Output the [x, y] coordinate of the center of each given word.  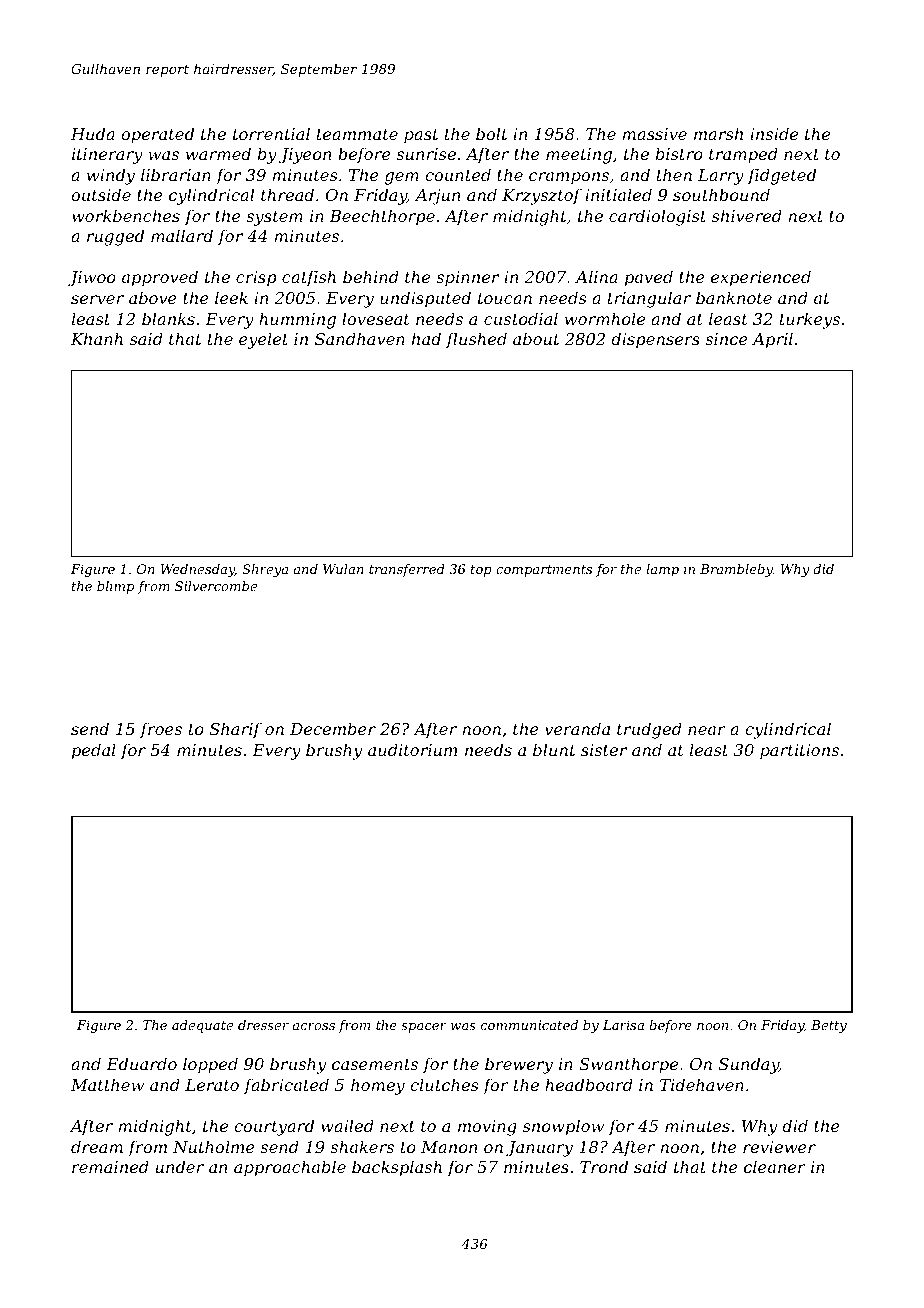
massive [654, 134]
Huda [93, 133]
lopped [210, 1065]
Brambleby [736, 570]
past [421, 136]
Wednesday [198, 570]
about [536, 338]
